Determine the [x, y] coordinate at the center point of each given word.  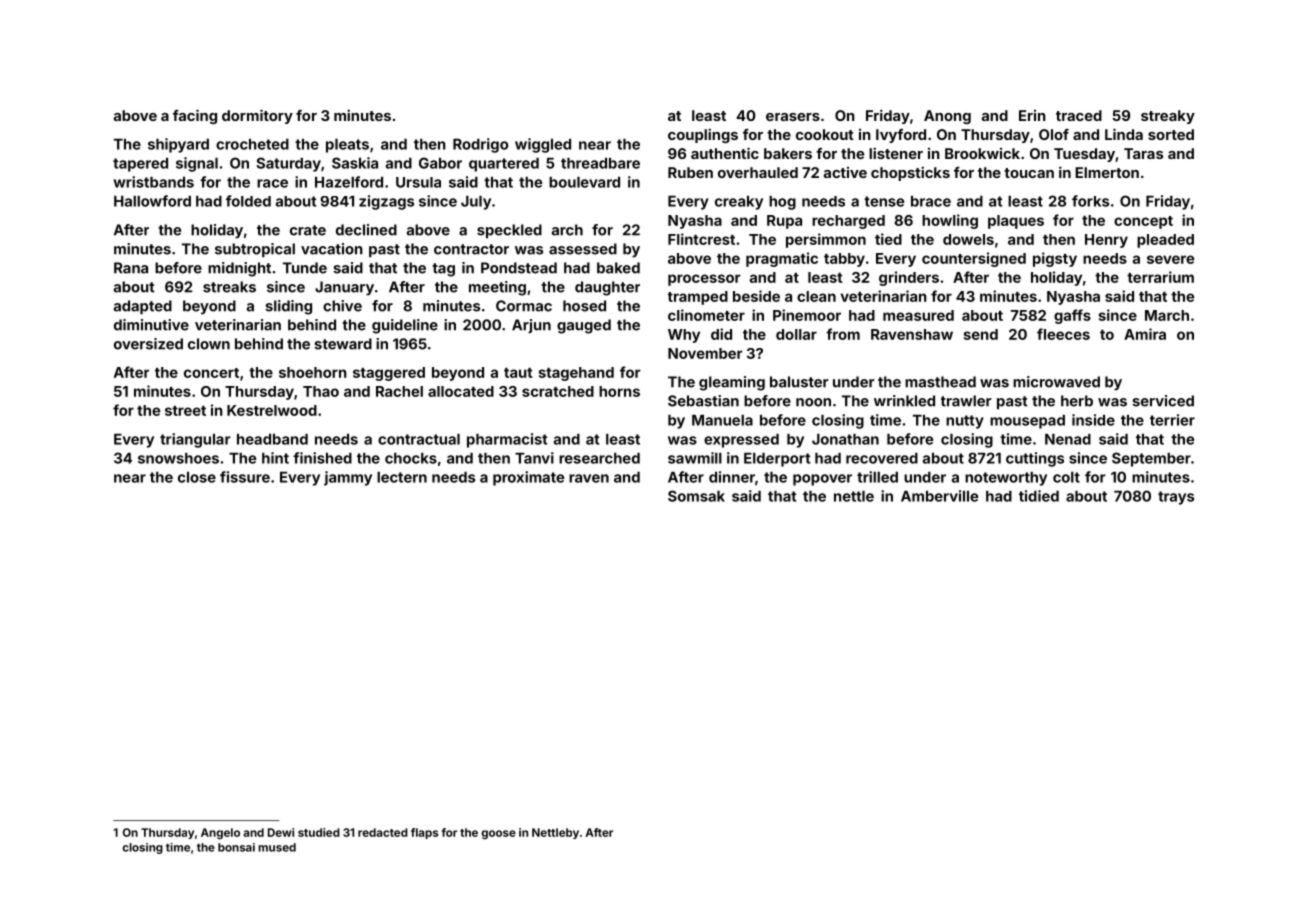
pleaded [1165, 241]
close [197, 477]
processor [704, 280]
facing [195, 116]
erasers [793, 117]
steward [343, 344]
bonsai [236, 847]
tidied [1039, 496]
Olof [1054, 134]
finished [322, 458]
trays [1176, 498]
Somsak [696, 496]
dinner [732, 477]
